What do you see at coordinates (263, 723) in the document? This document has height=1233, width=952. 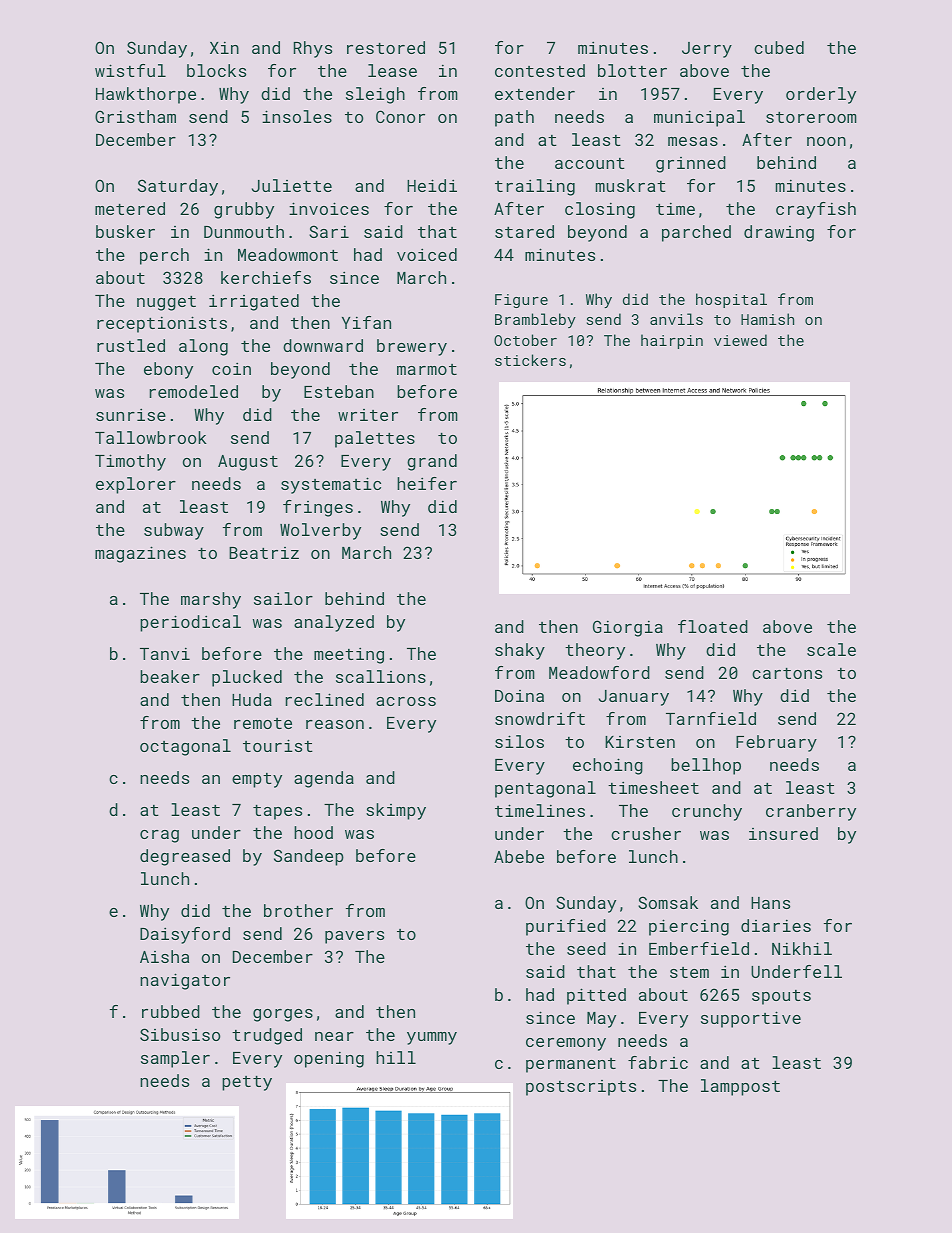 I see `remote` at bounding box center [263, 723].
